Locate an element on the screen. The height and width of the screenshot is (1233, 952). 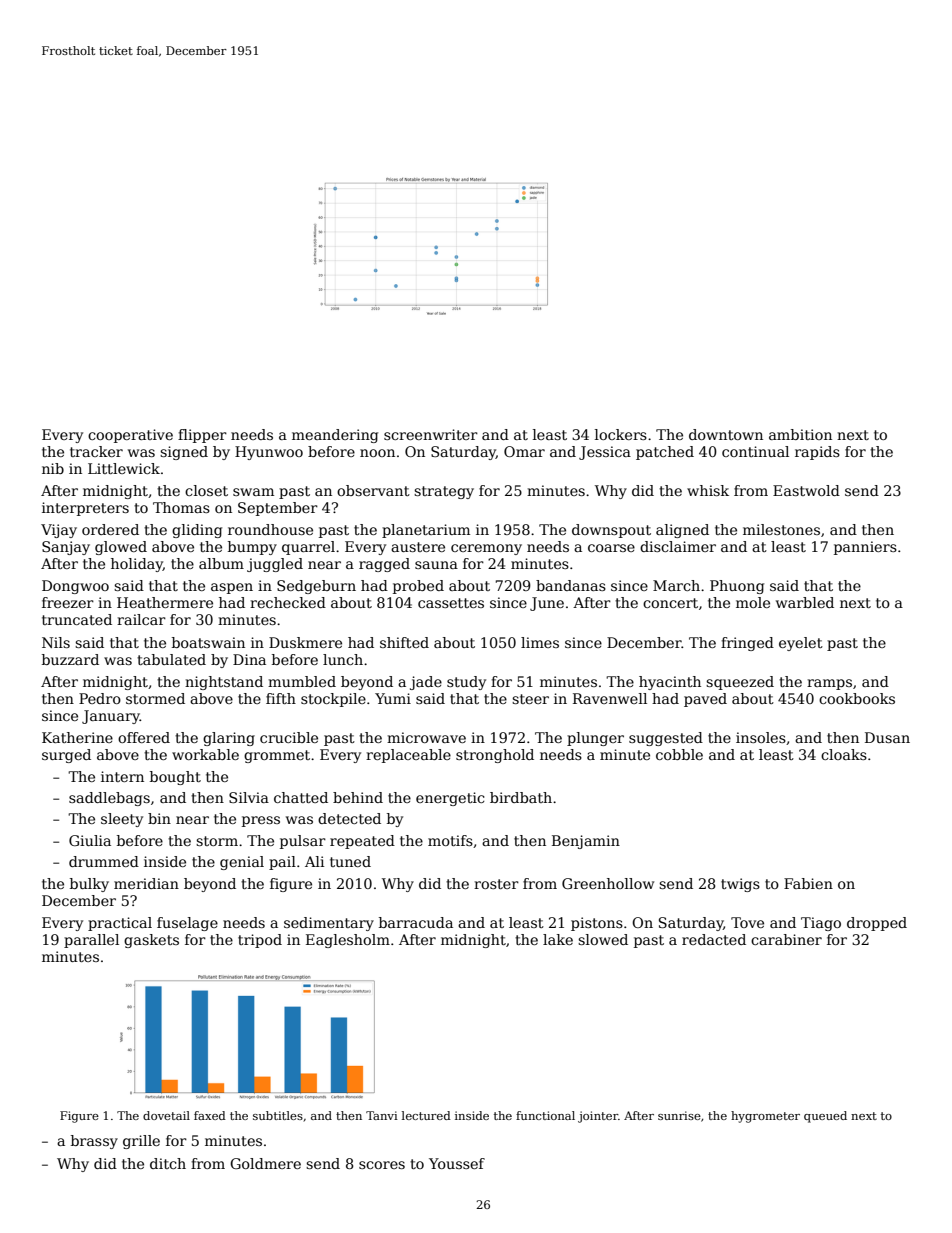
dovetail is located at coordinates (166, 1115).
